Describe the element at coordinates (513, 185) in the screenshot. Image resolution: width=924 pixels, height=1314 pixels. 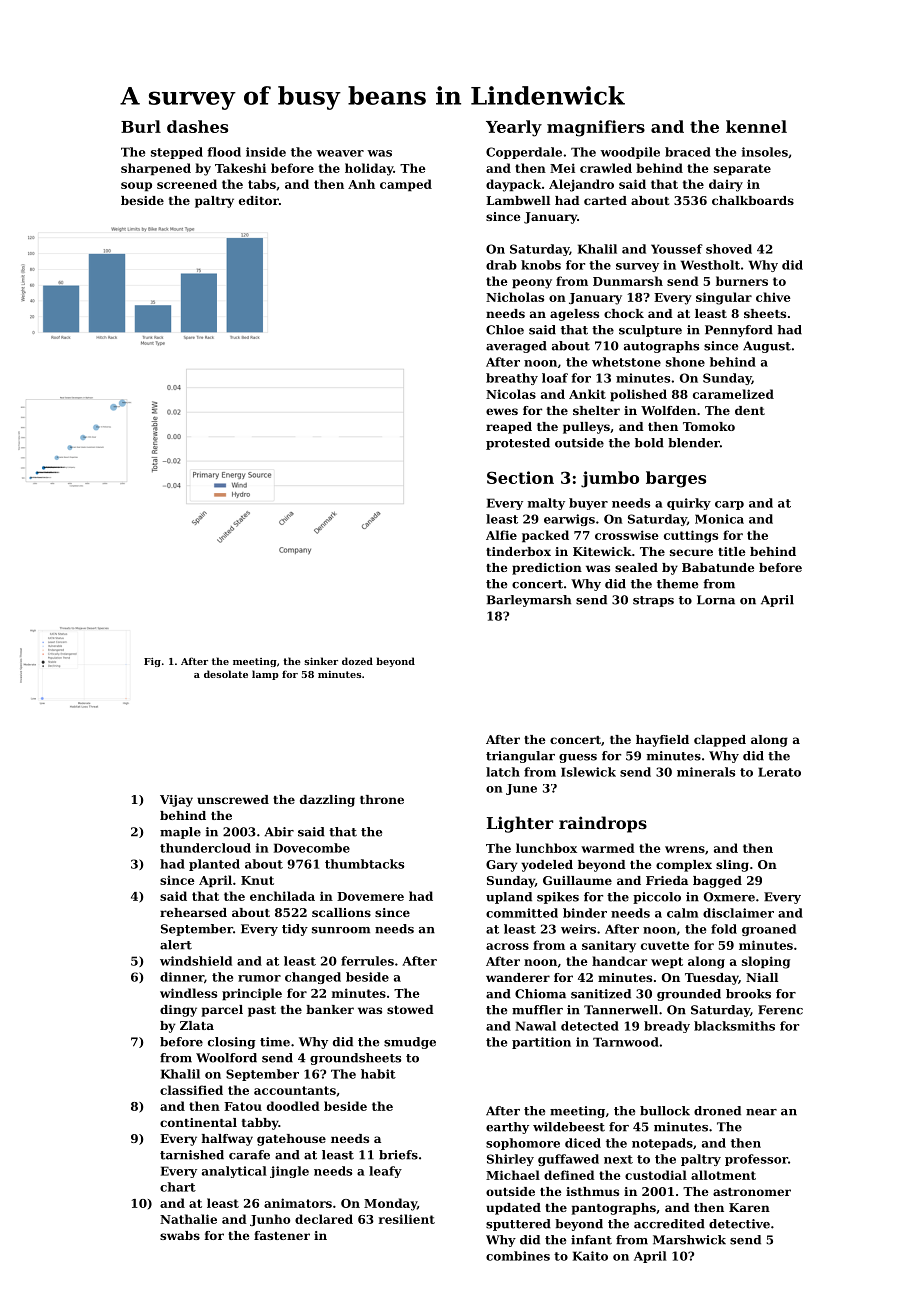
I see `daypack` at that location.
